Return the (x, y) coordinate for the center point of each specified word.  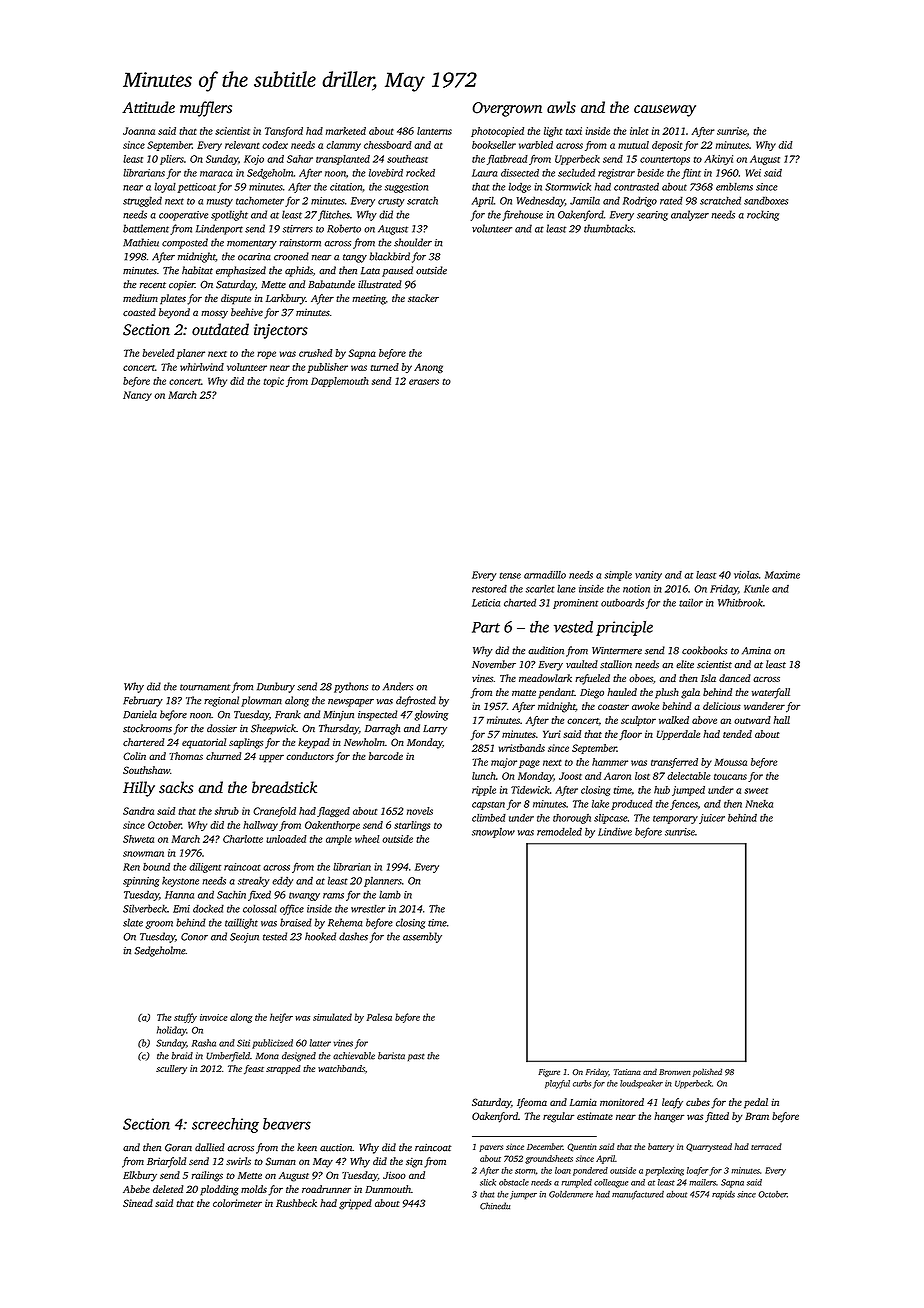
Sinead (138, 1203)
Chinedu (495, 1206)
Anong (428, 368)
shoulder (413, 242)
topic (273, 382)
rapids (723, 1195)
